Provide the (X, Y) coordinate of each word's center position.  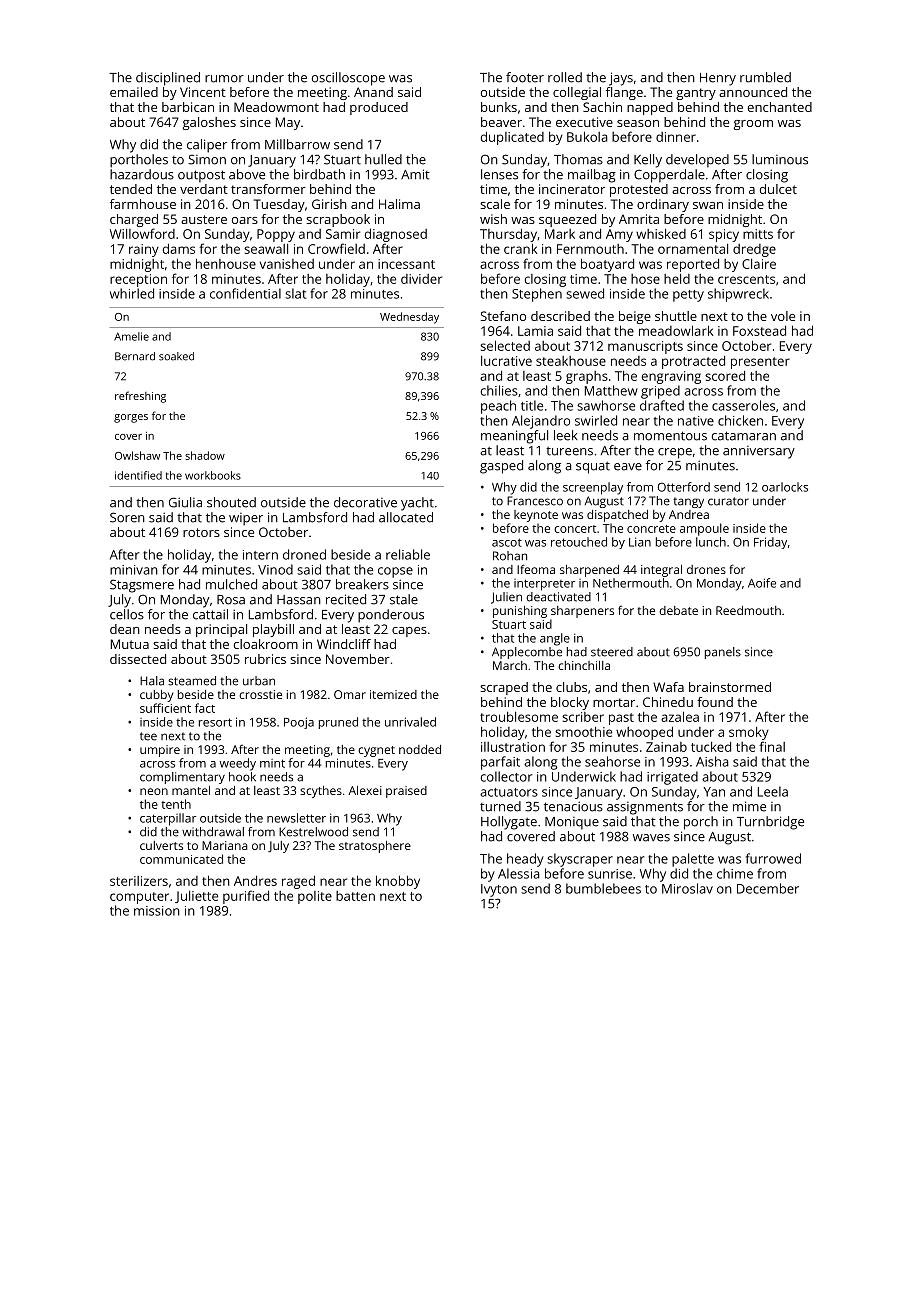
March (510, 665)
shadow (205, 455)
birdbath (319, 174)
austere (204, 219)
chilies (499, 390)
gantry (696, 94)
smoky (749, 733)
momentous (670, 436)
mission (157, 911)
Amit (415, 174)
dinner (676, 137)
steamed (192, 681)
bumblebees (603, 888)
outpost (201, 176)
